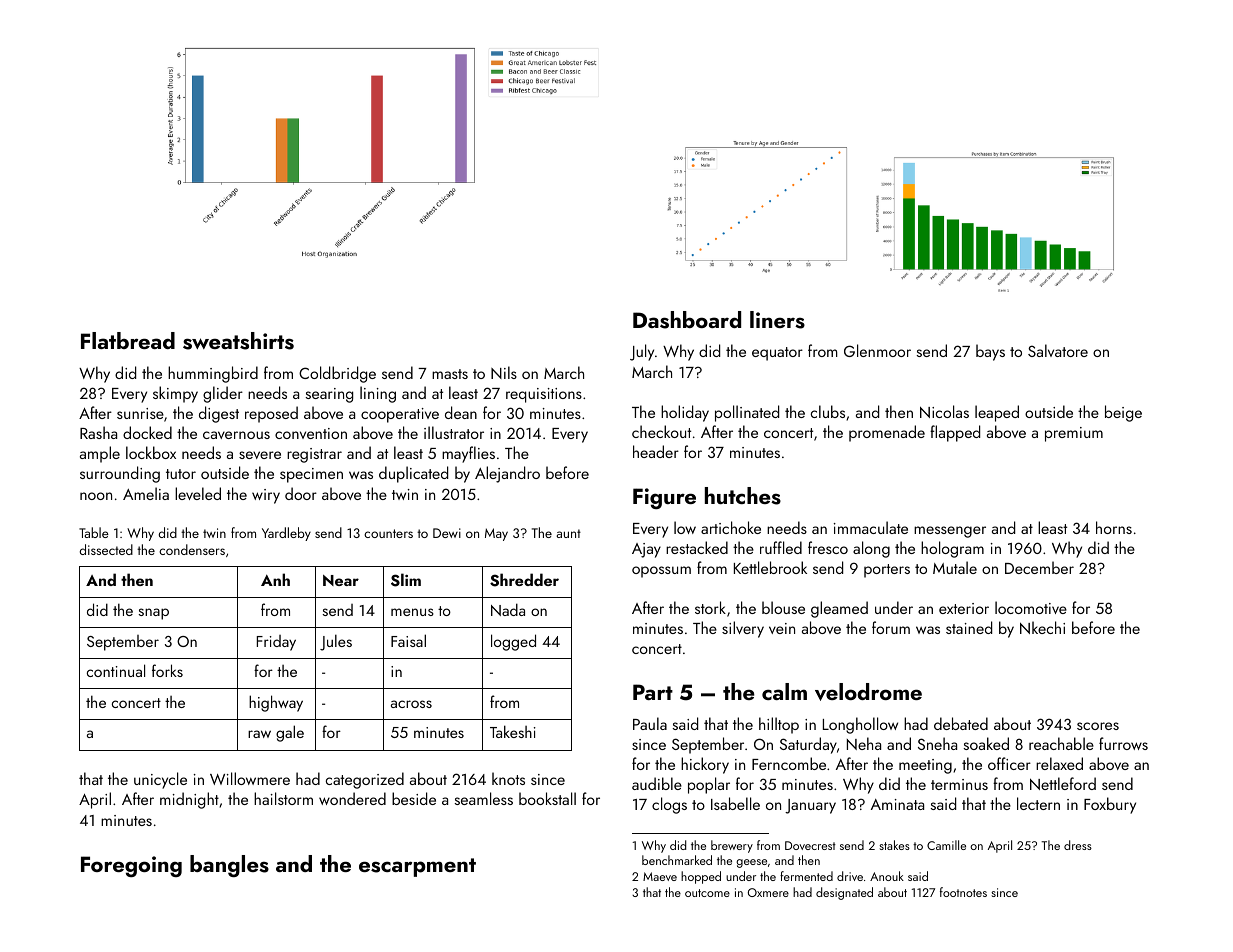  What do you see at coordinates (687, 320) in the screenshot?
I see `Dashboard` at bounding box center [687, 320].
